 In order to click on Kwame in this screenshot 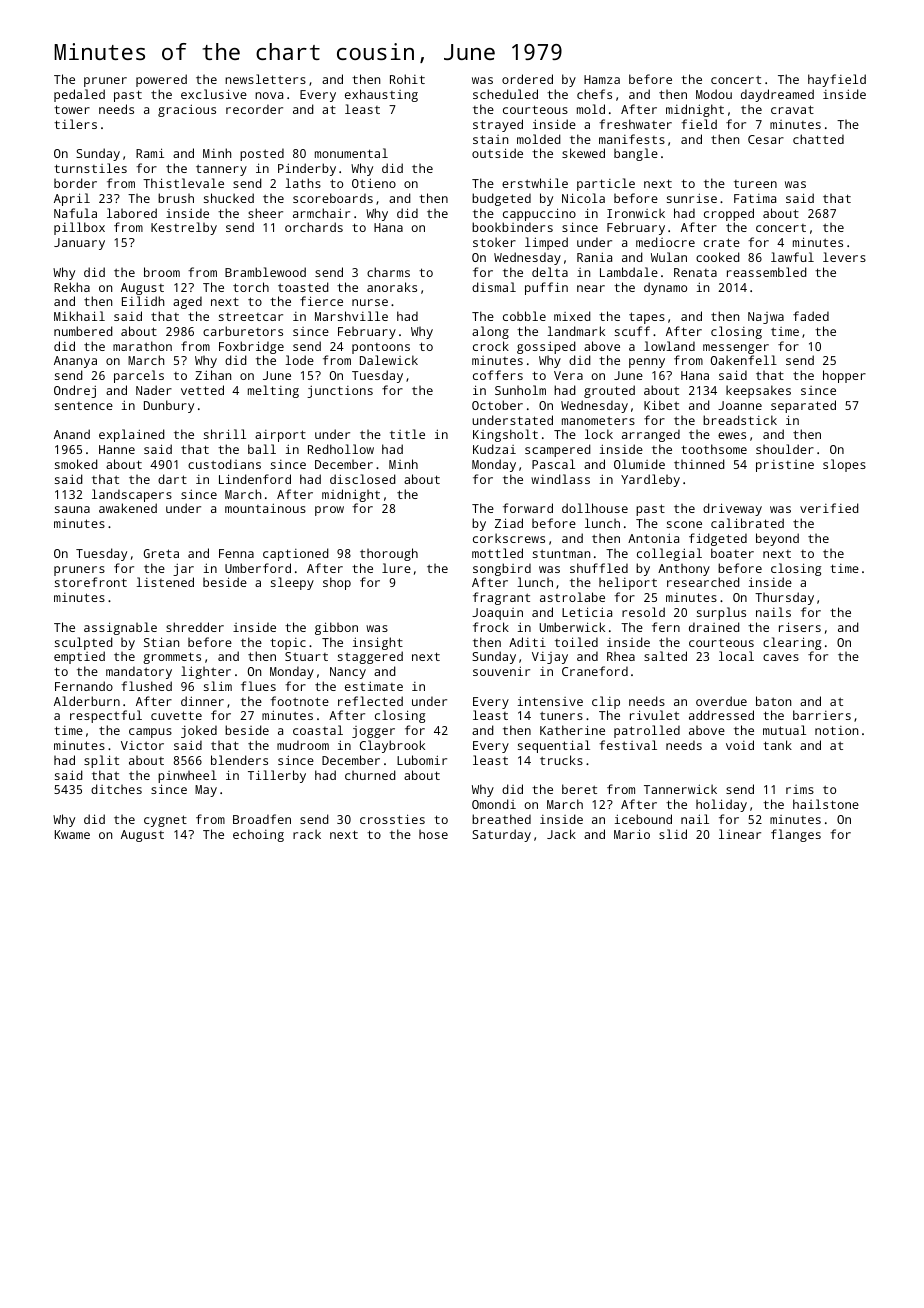, I will do `click(72, 834)`.
